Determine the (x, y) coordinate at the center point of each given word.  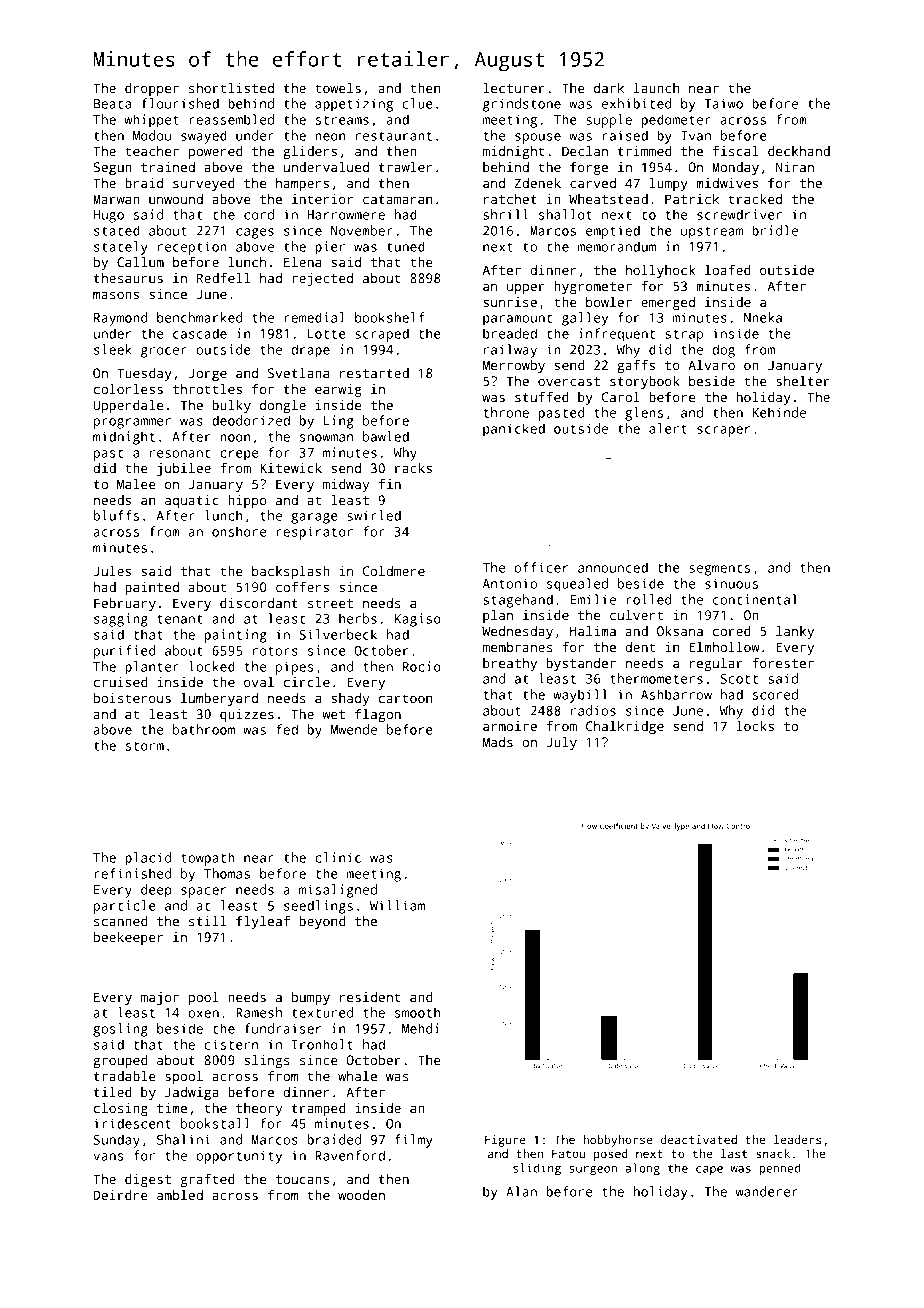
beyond (322, 922)
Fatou (568, 1153)
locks (755, 726)
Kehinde (779, 412)
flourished (180, 103)
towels (338, 88)
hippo (247, 501)
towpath (208, 859)
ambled (180, 1195)
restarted (374, 373)
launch (656, 88)
